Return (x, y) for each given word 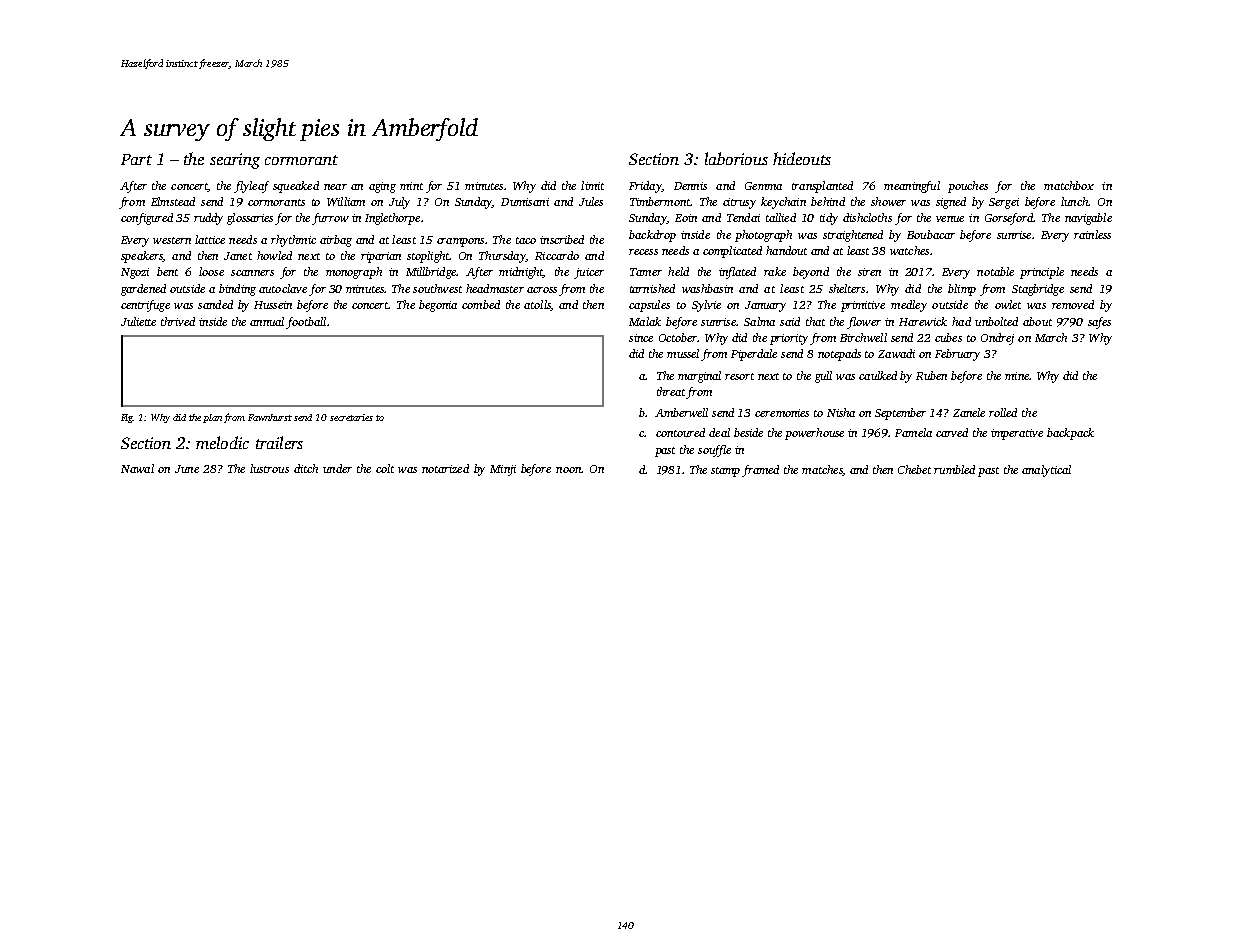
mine (1017, 376)
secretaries (351, 417)
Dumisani (525, 202)
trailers (279, 442)
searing (235, 161)
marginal (699, 377)
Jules (591, 201)
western (172, 240)
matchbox (1069, 185)
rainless (1092, 234)
